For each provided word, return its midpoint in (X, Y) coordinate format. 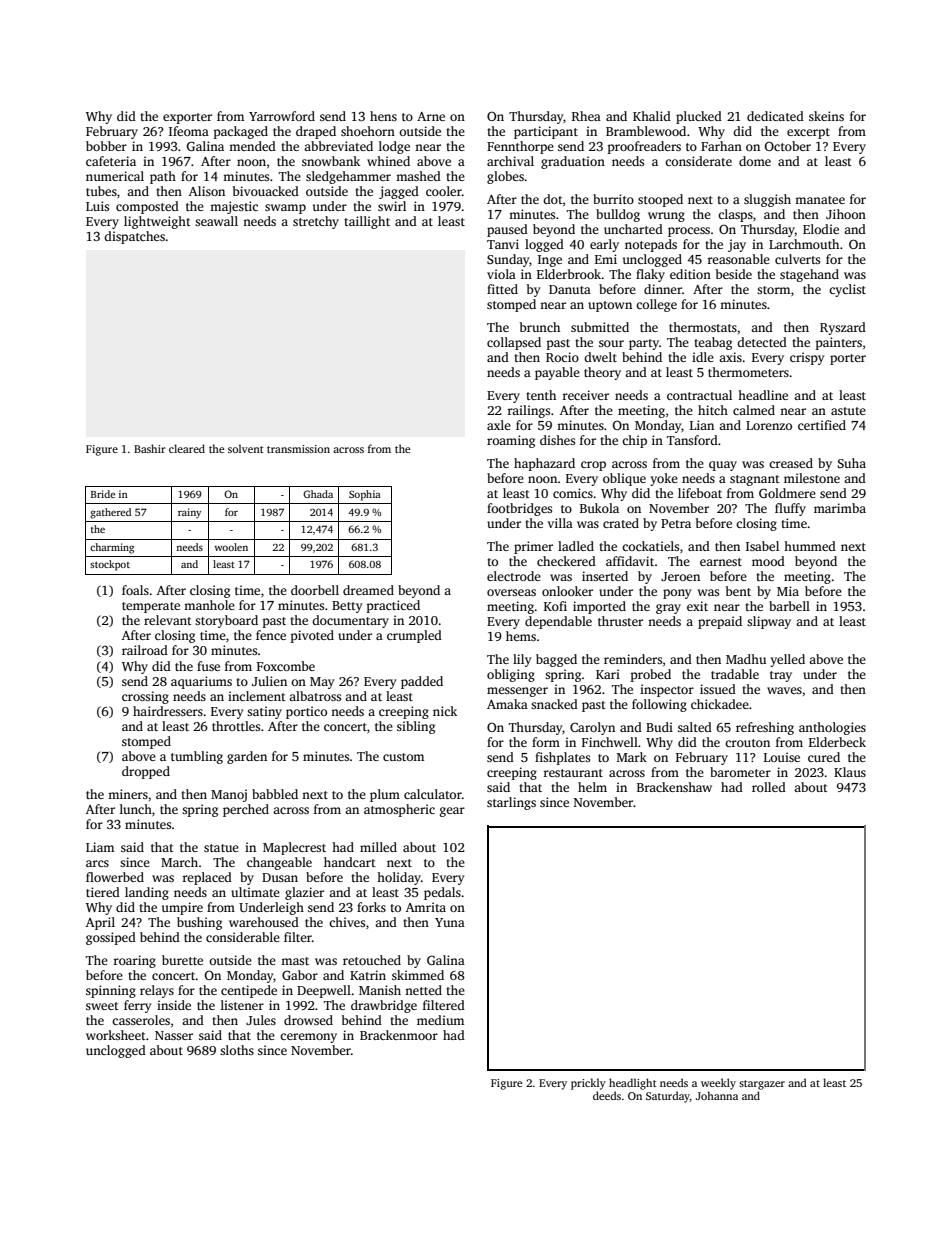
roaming (511, 441)
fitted (502, 289)
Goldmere (787, 493)
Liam (100, 847)
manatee (820, 200)
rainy (189, 513)
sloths (237, 1050)
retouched (372, 960)
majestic (234, 207)
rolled (769, 787)
